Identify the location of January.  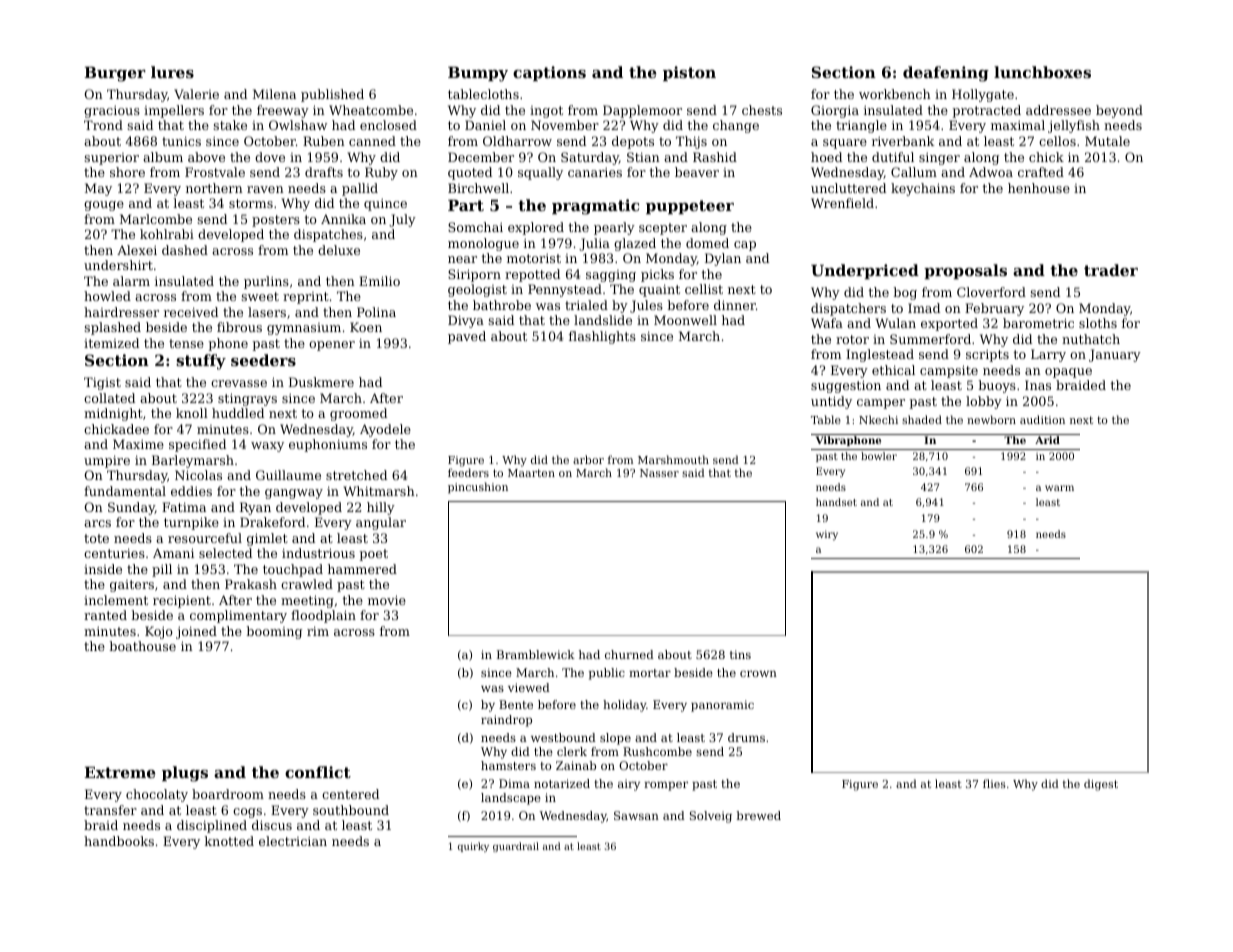
(1115, 355).
